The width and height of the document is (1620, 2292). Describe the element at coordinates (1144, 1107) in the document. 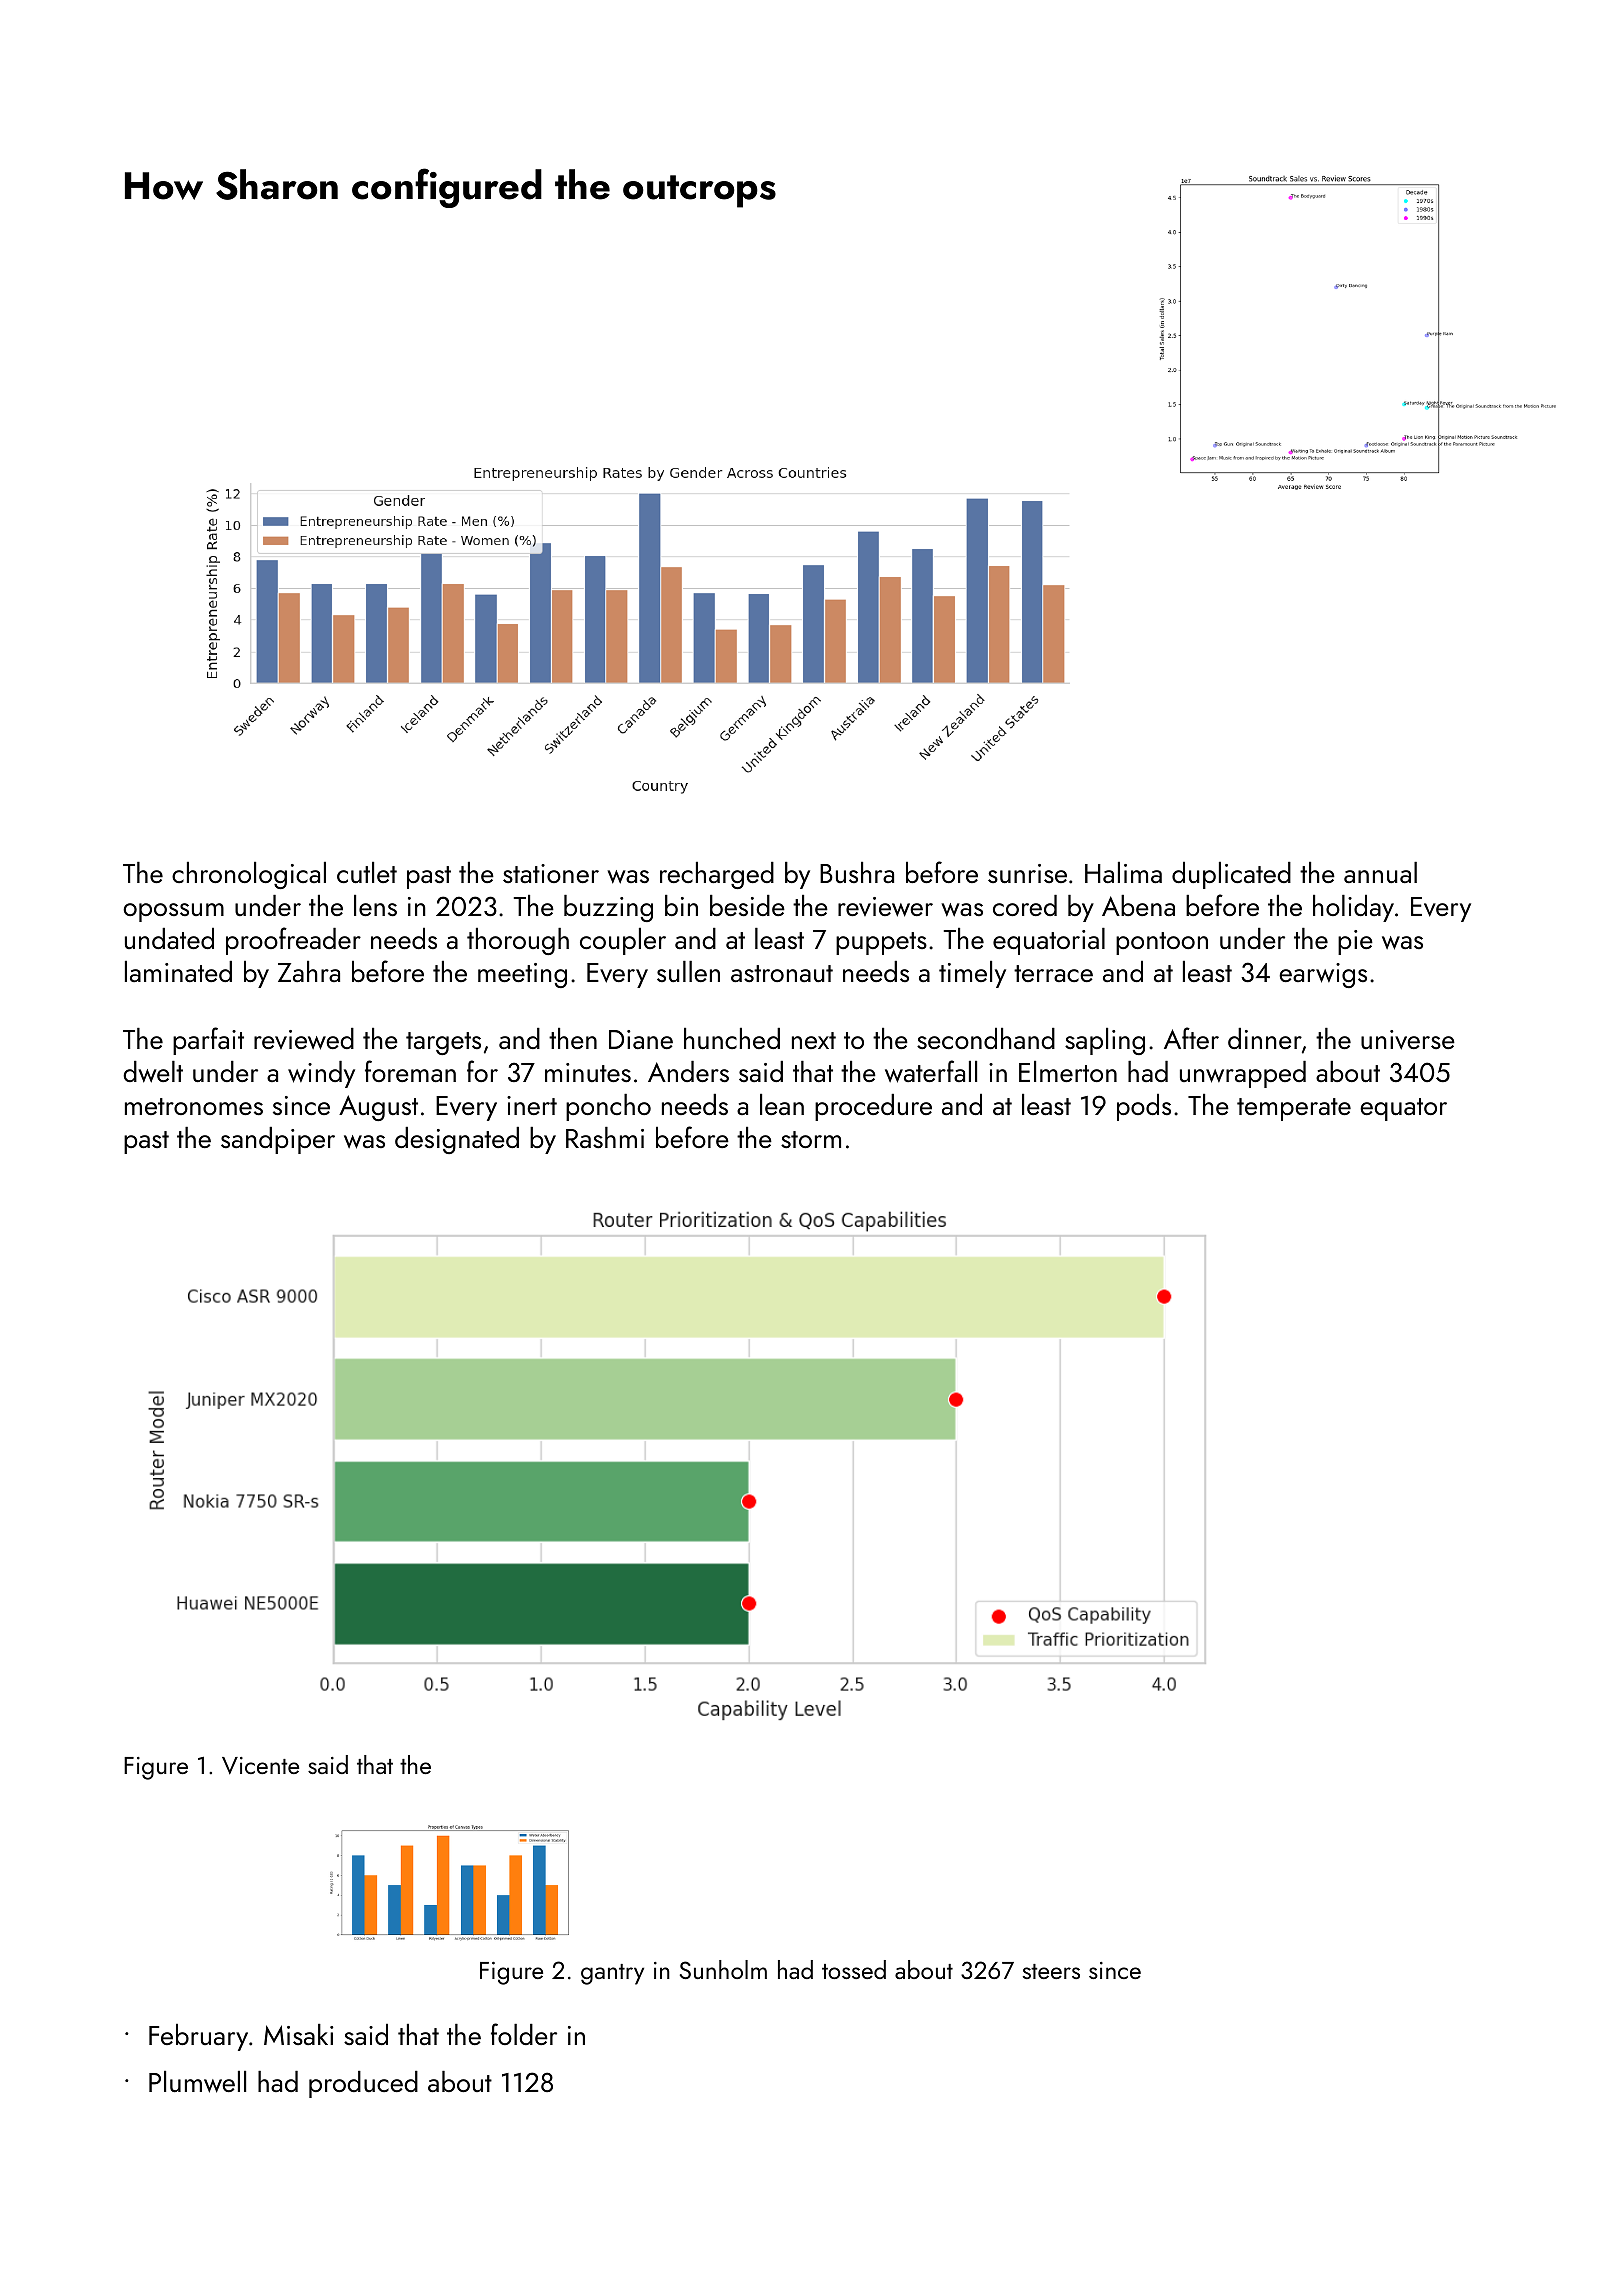

I see `pods` at that location.
